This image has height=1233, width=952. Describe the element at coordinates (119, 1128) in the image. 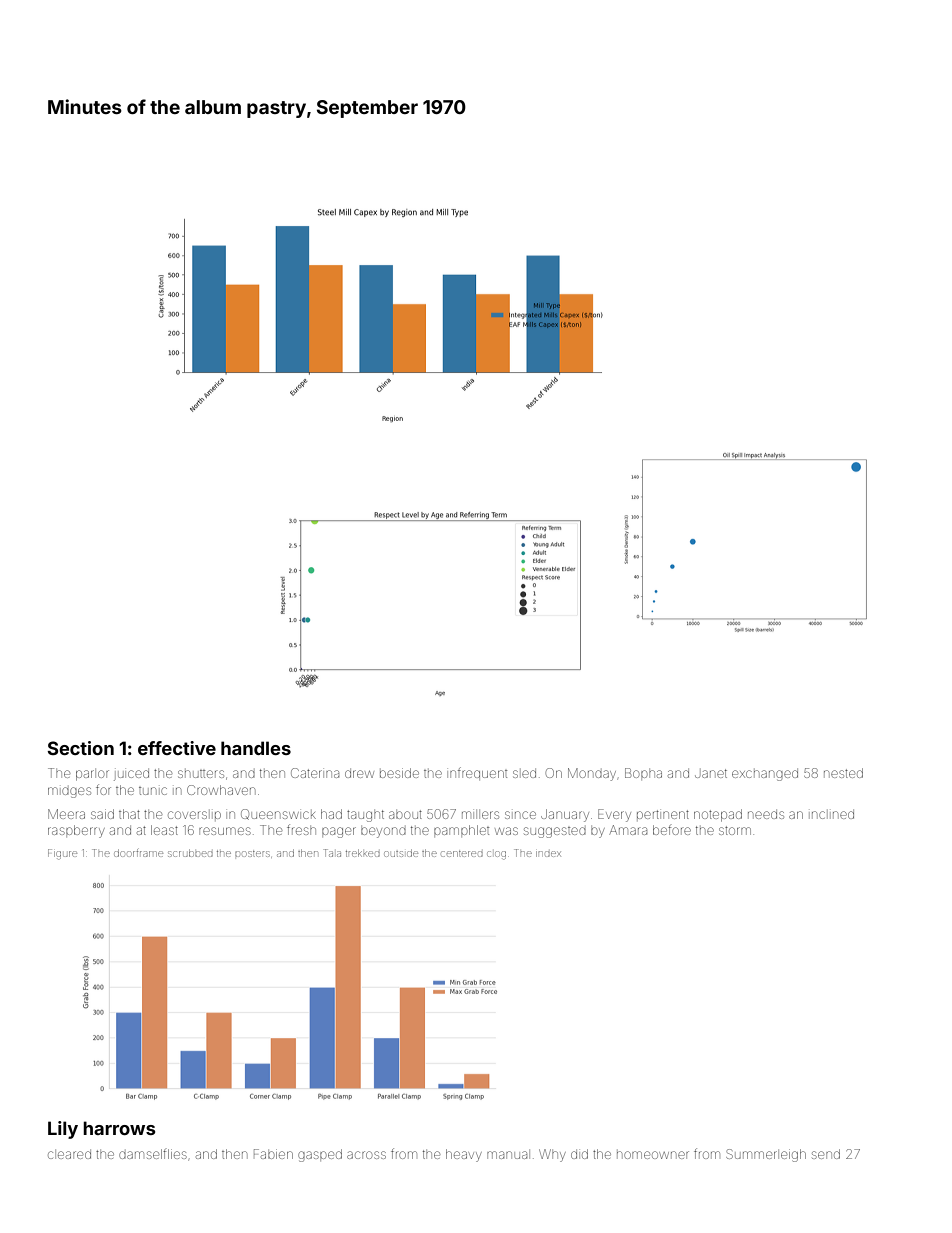

I see `harrows` at that location.
